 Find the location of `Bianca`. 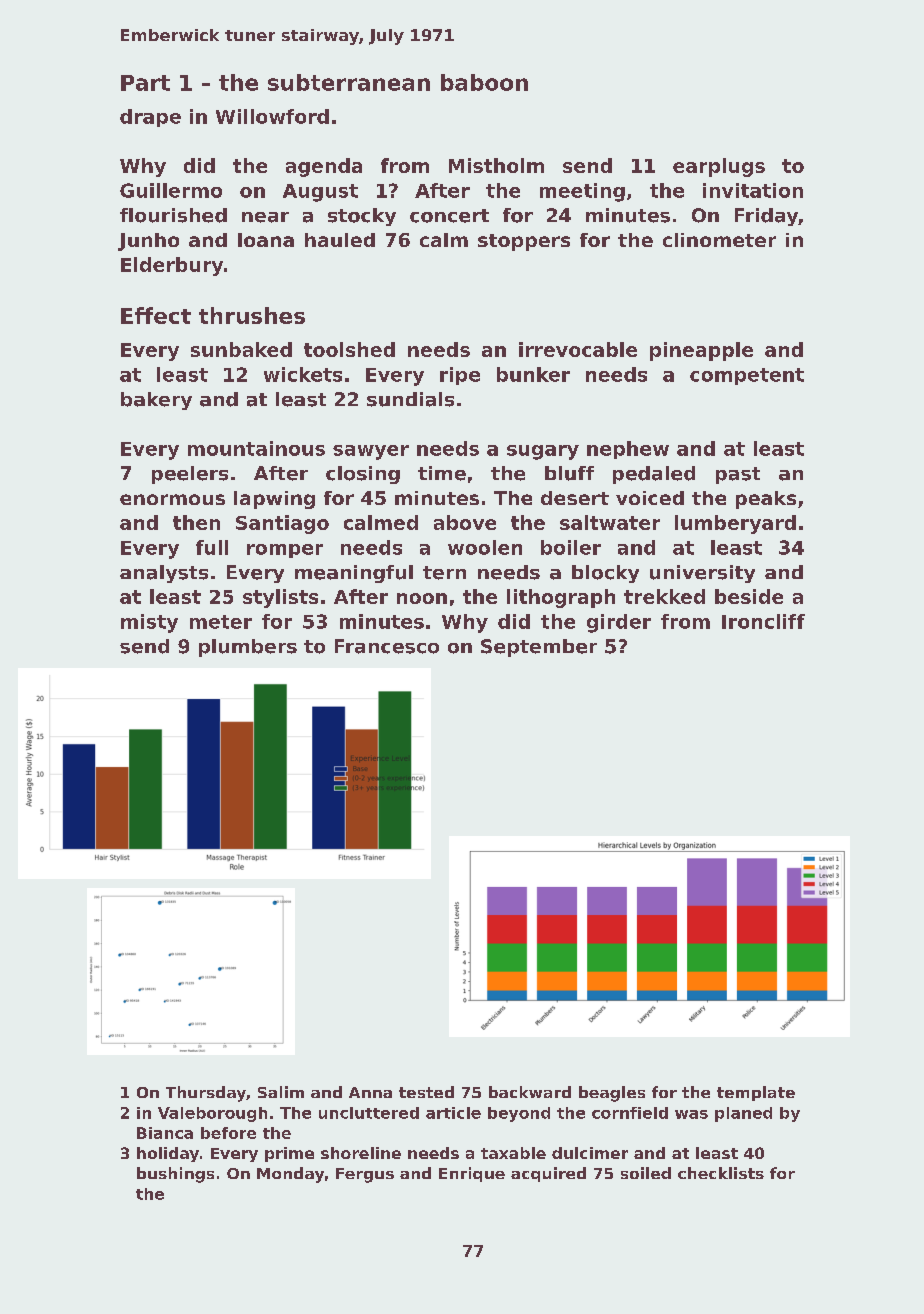

Bianca is located at coordinates (165, 1133).
